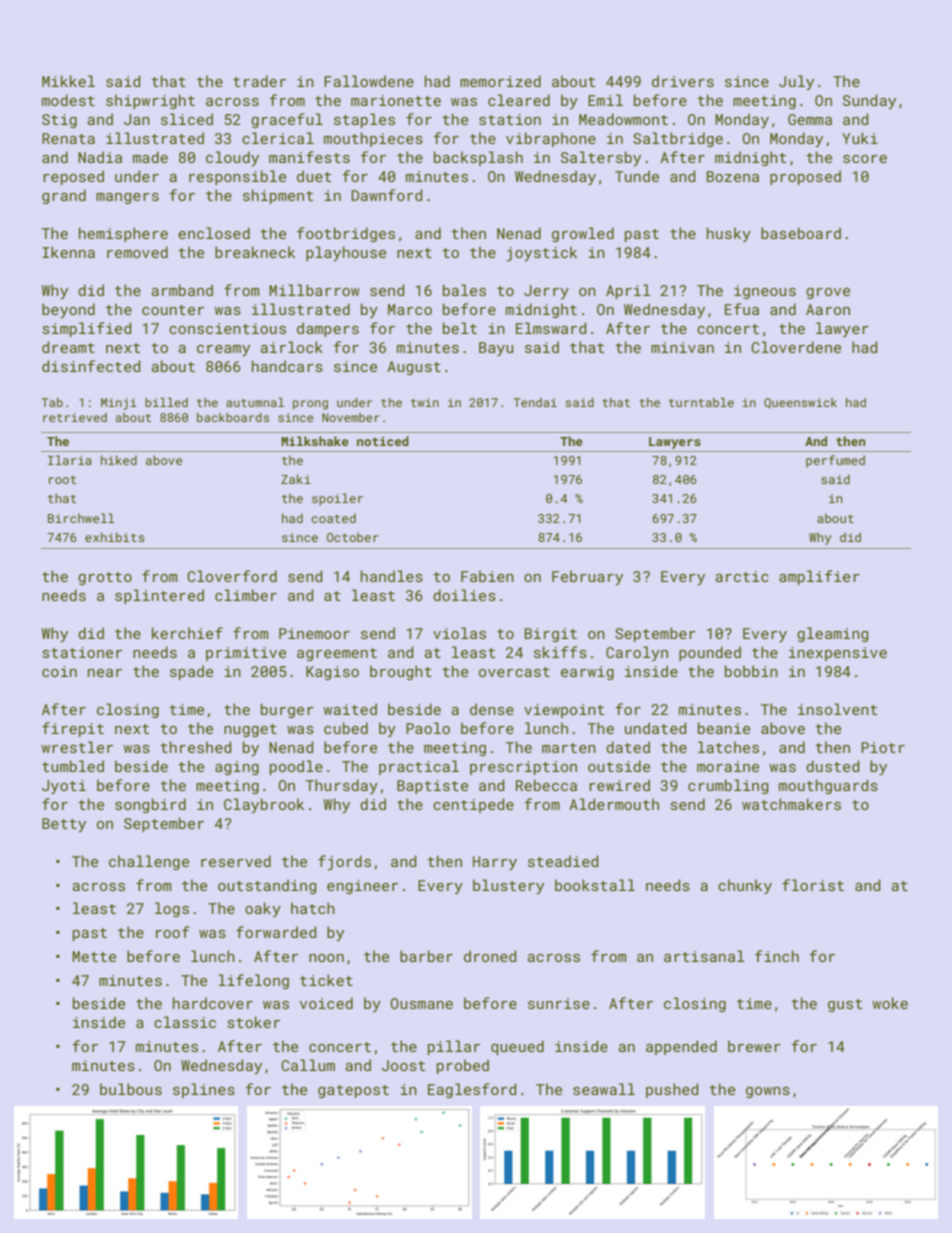 The image size is (952, 1233). I want to click on coated, so click(334, 518).
